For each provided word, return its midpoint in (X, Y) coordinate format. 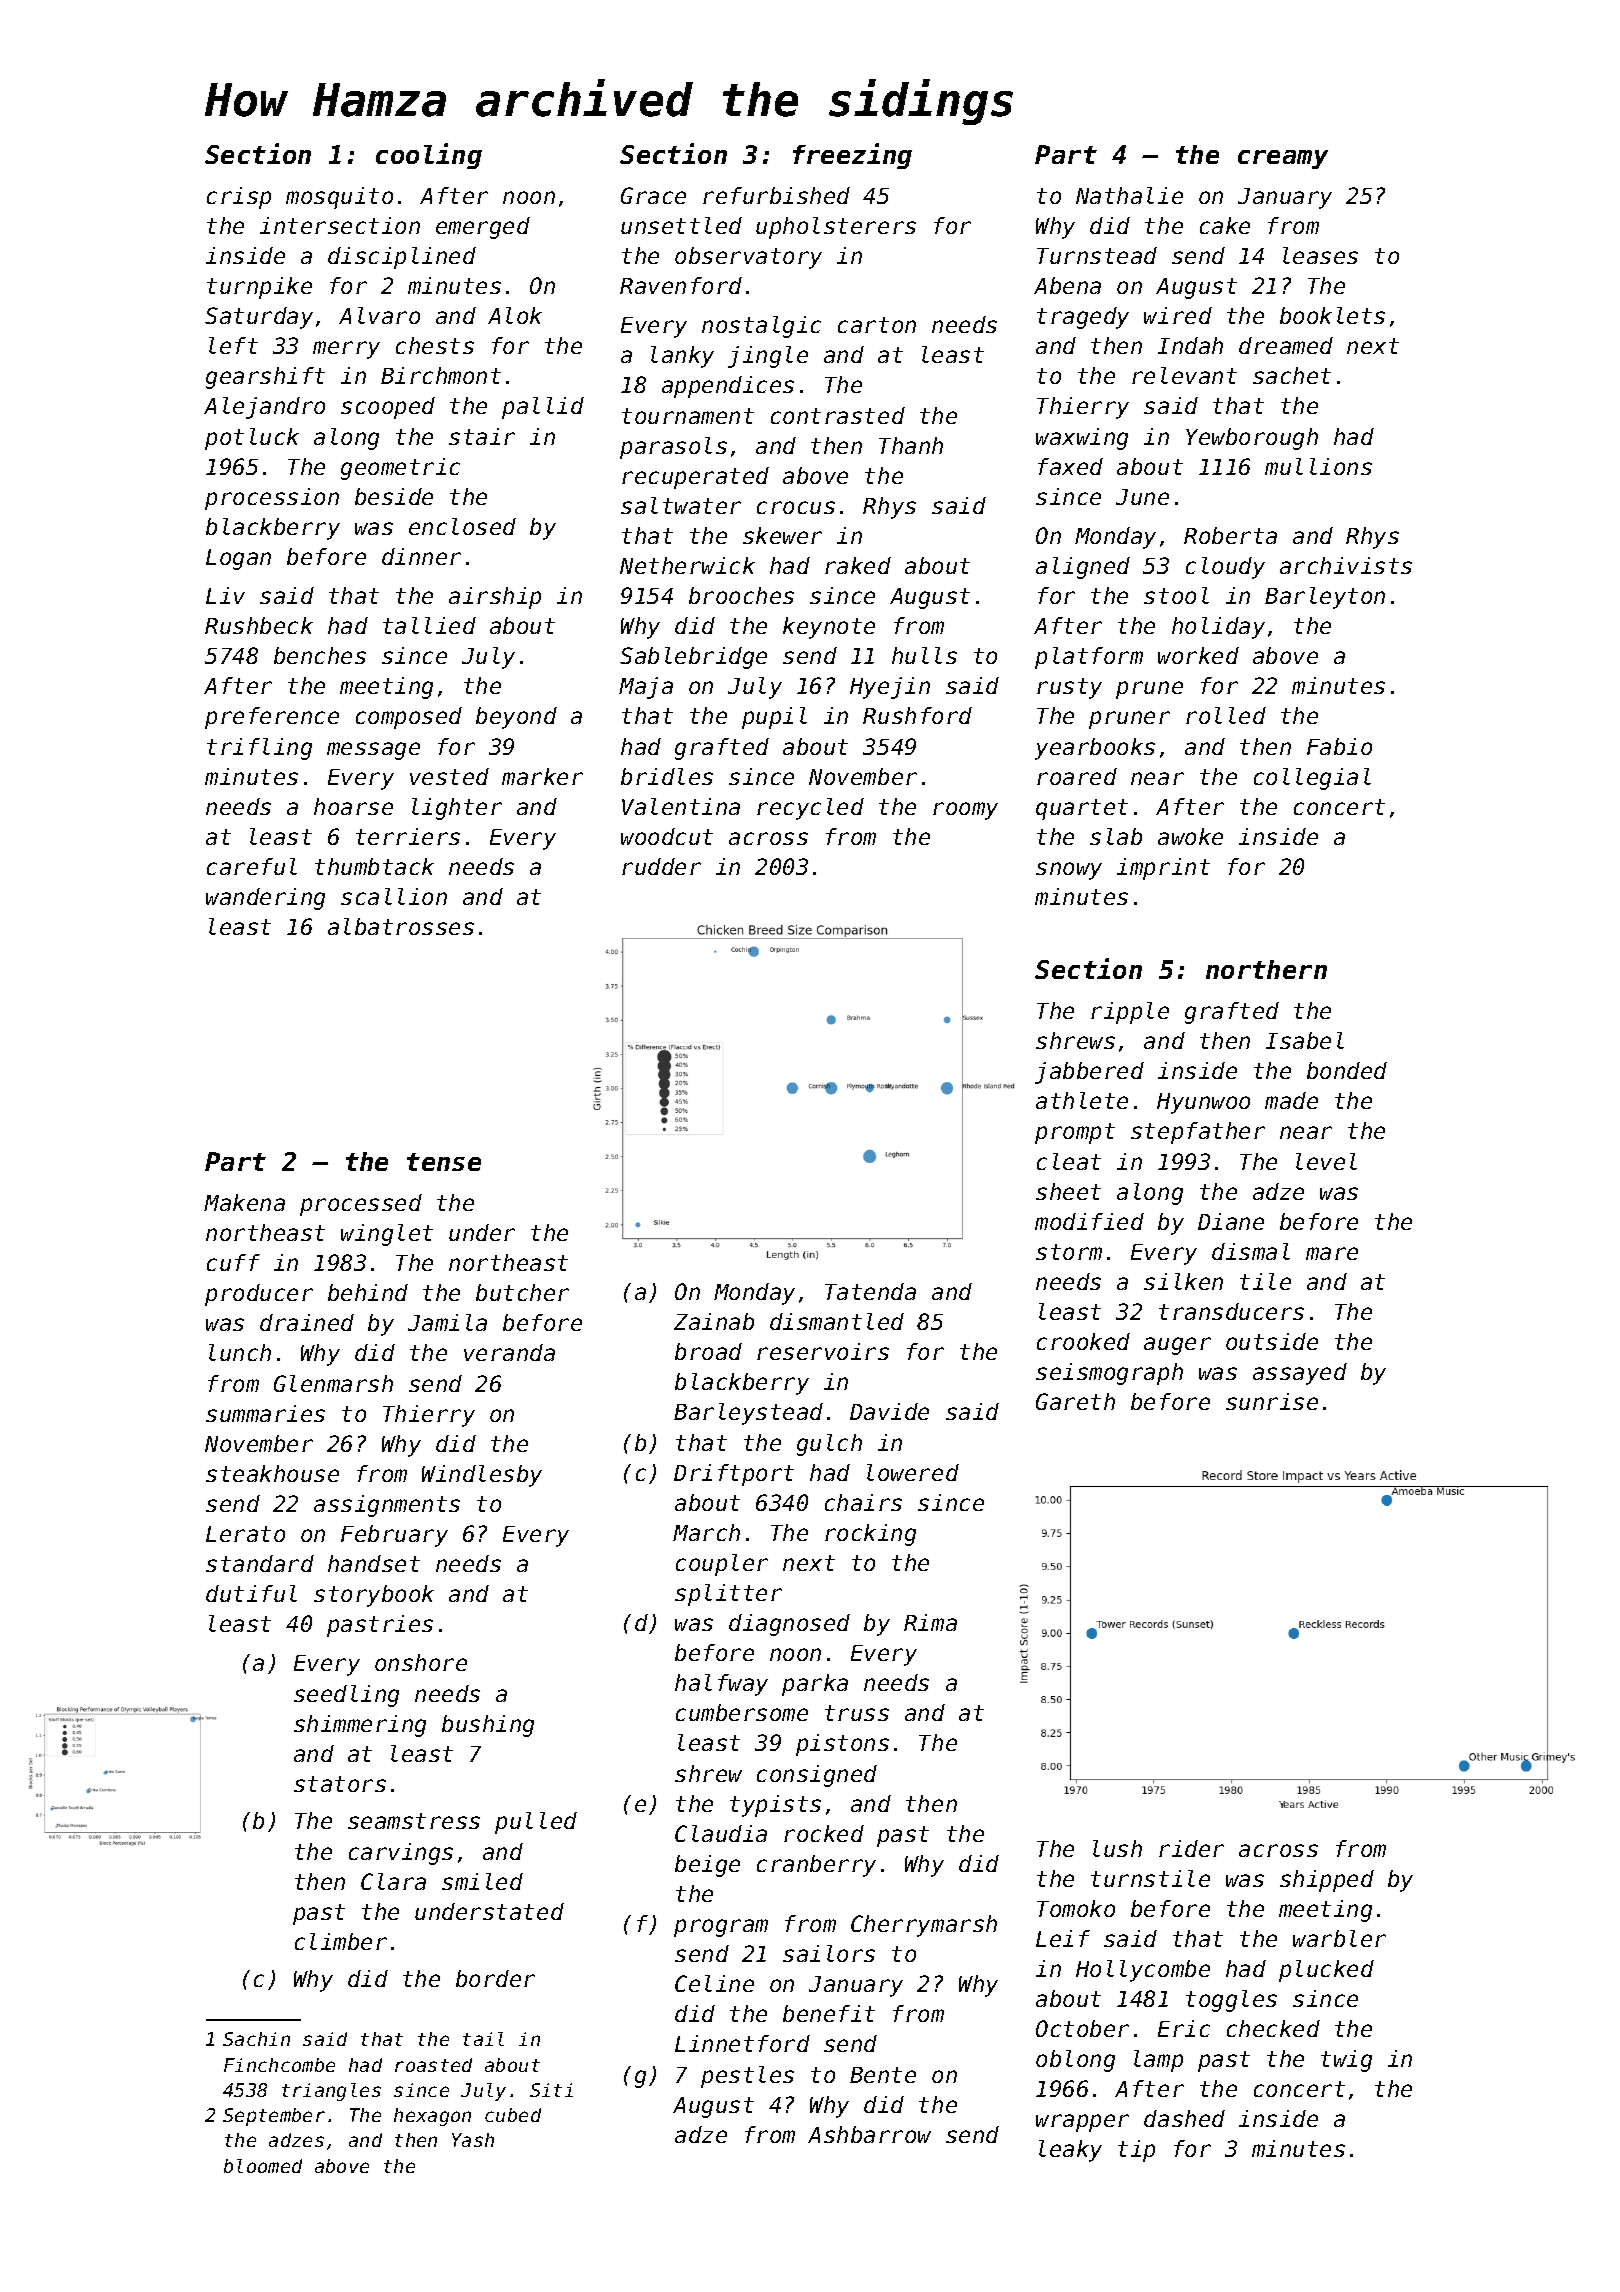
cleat (1069, 1161)
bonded (1347, 1070)
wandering (265, 899)
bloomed (263, 2166)
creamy (1283, 159)
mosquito (339, 198)
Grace (653, 195)
